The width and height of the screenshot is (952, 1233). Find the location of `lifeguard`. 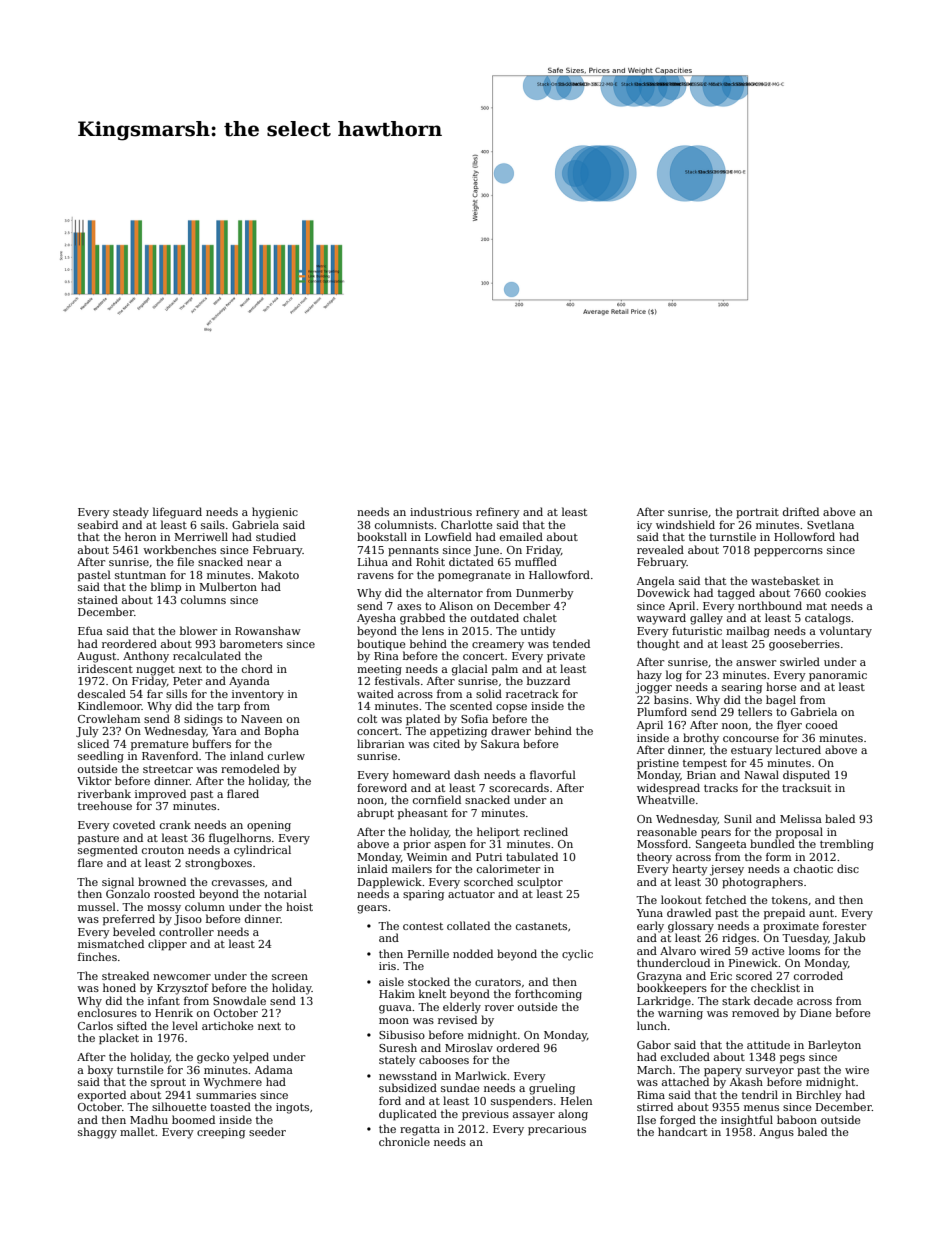

lifeguard is located at coordinates (177, 513).
